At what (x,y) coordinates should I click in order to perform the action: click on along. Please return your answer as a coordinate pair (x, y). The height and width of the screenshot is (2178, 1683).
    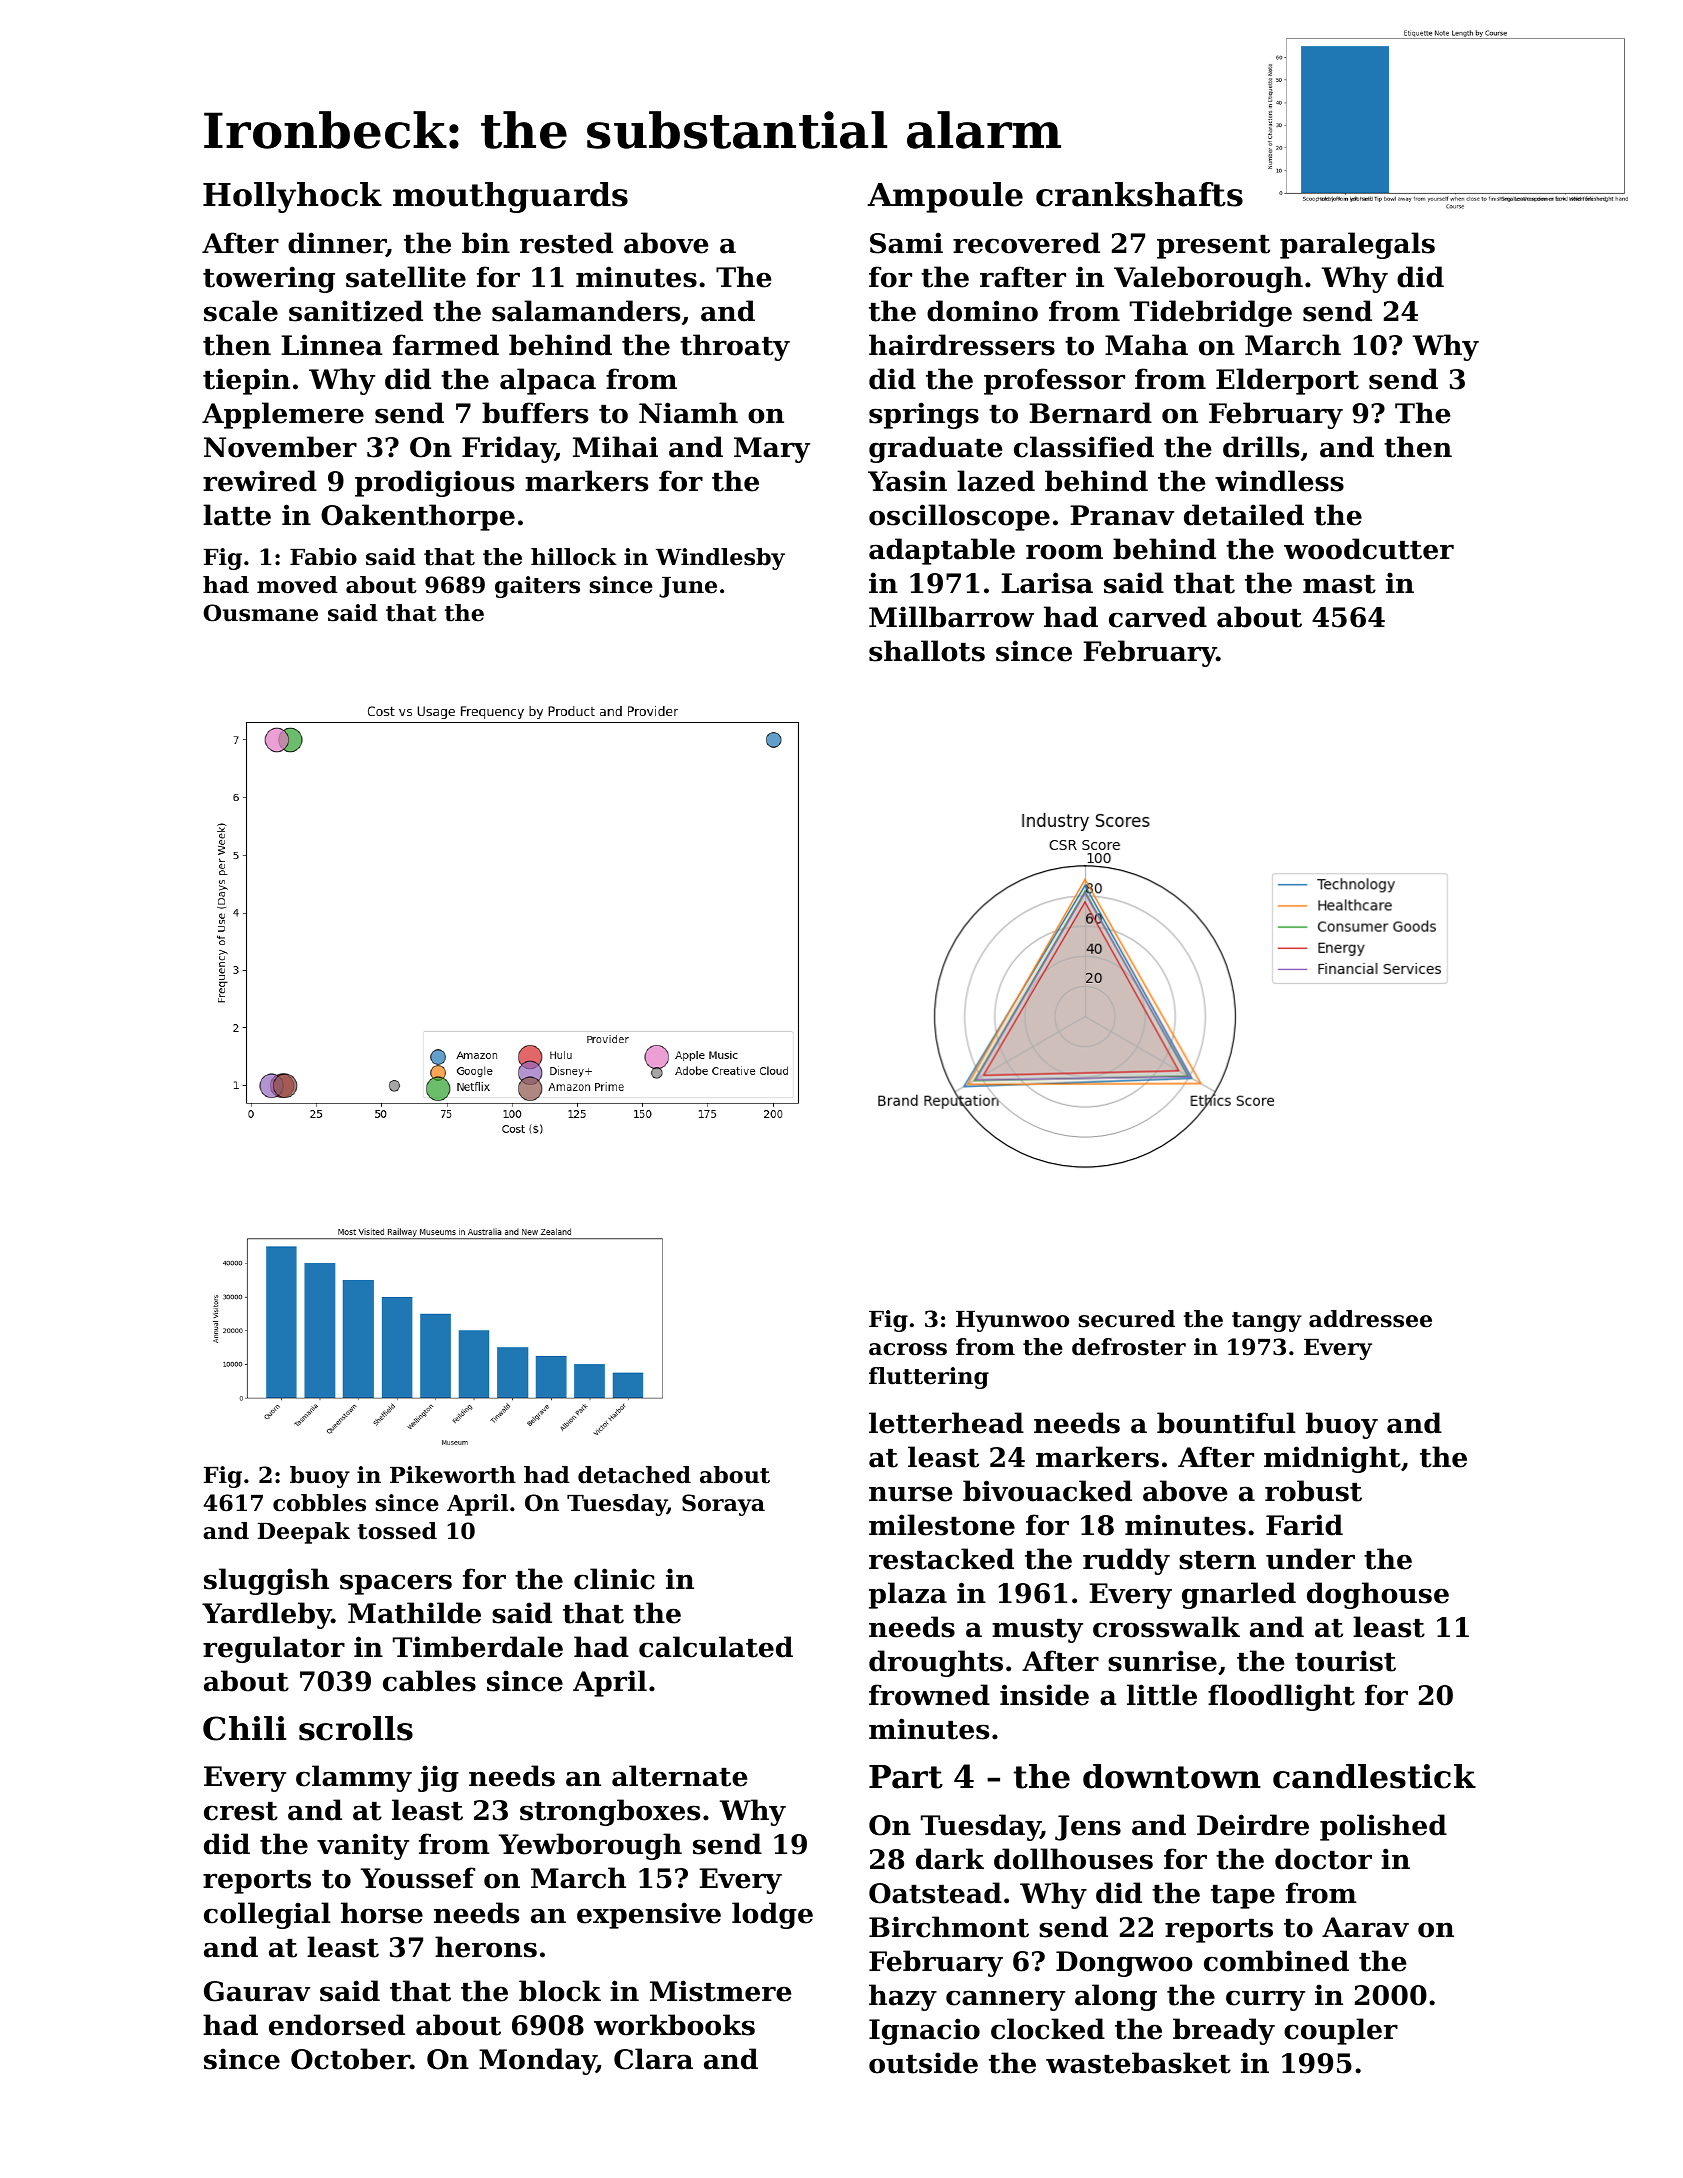
    Looking at the image, I should click on (1116, 1997).
